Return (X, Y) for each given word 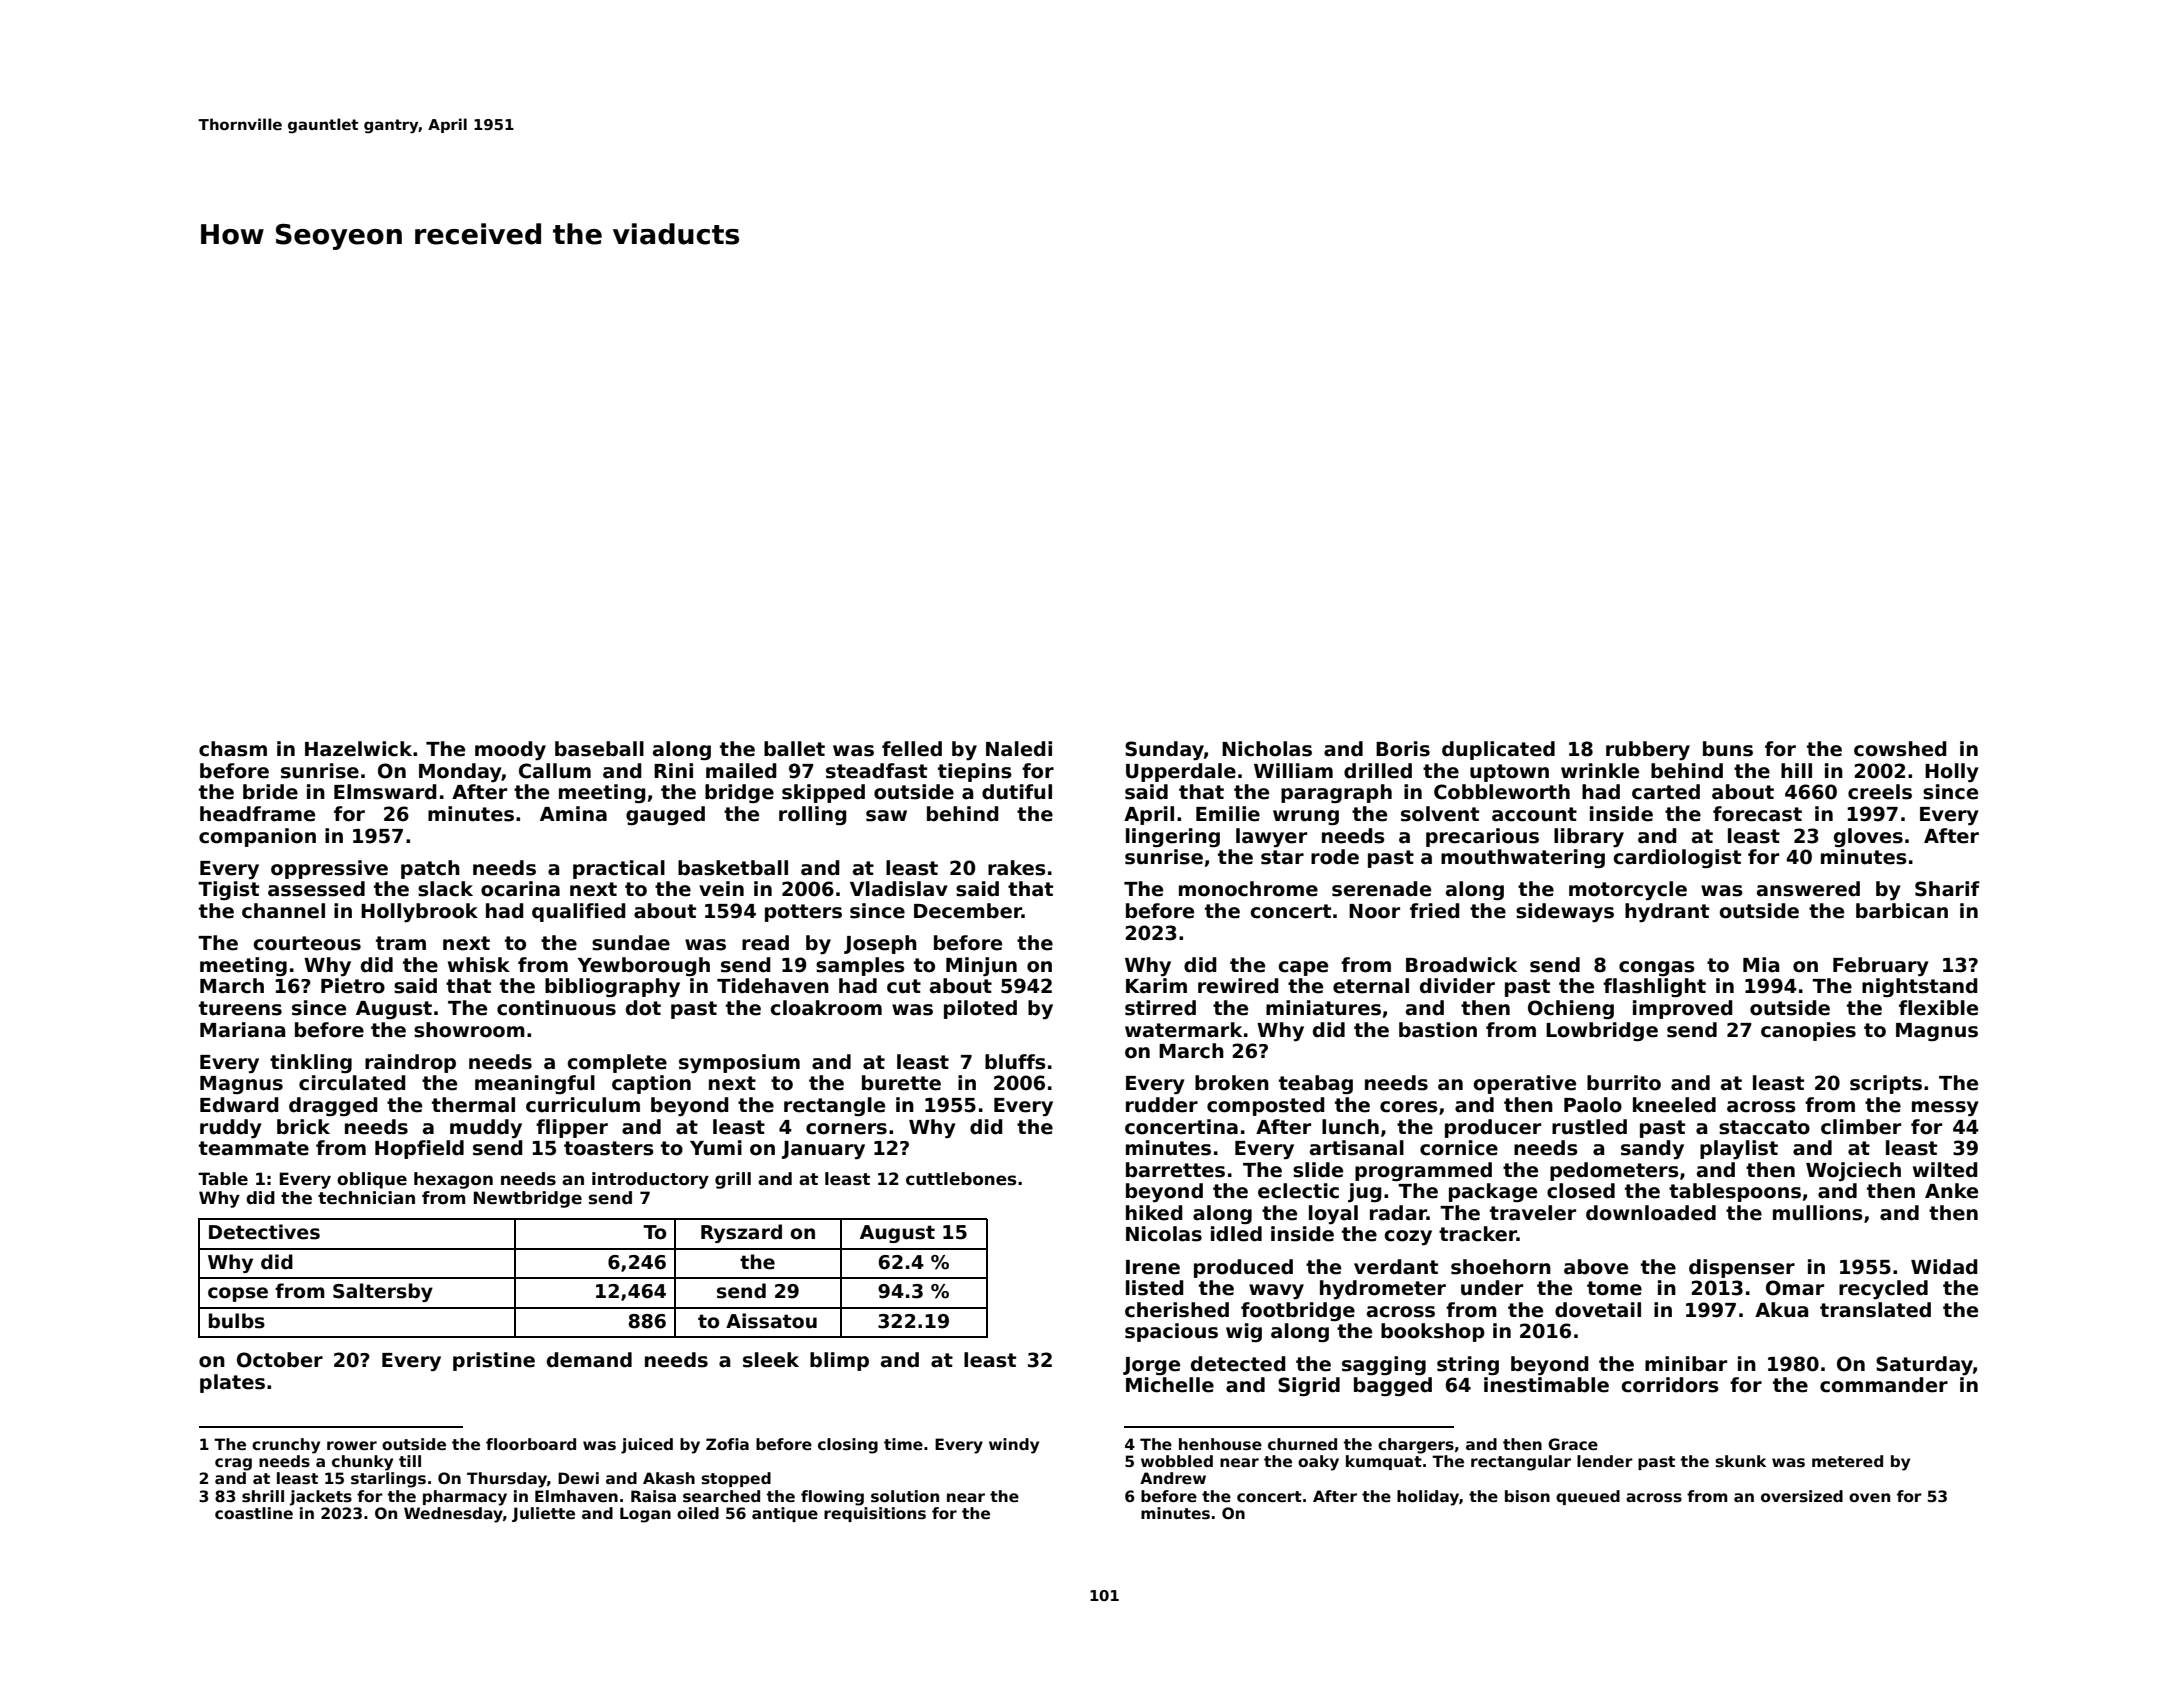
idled (1236, 1234)
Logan (645, 1515)
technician (366, 1198)
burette (901, 1083)
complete (617, 1063)
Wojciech (1853, 1171)
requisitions (875, 1514)
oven (1869, 1497)
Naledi (1019, 749)
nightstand (1920, 987)
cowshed (1900, 749)
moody (510, 750)
